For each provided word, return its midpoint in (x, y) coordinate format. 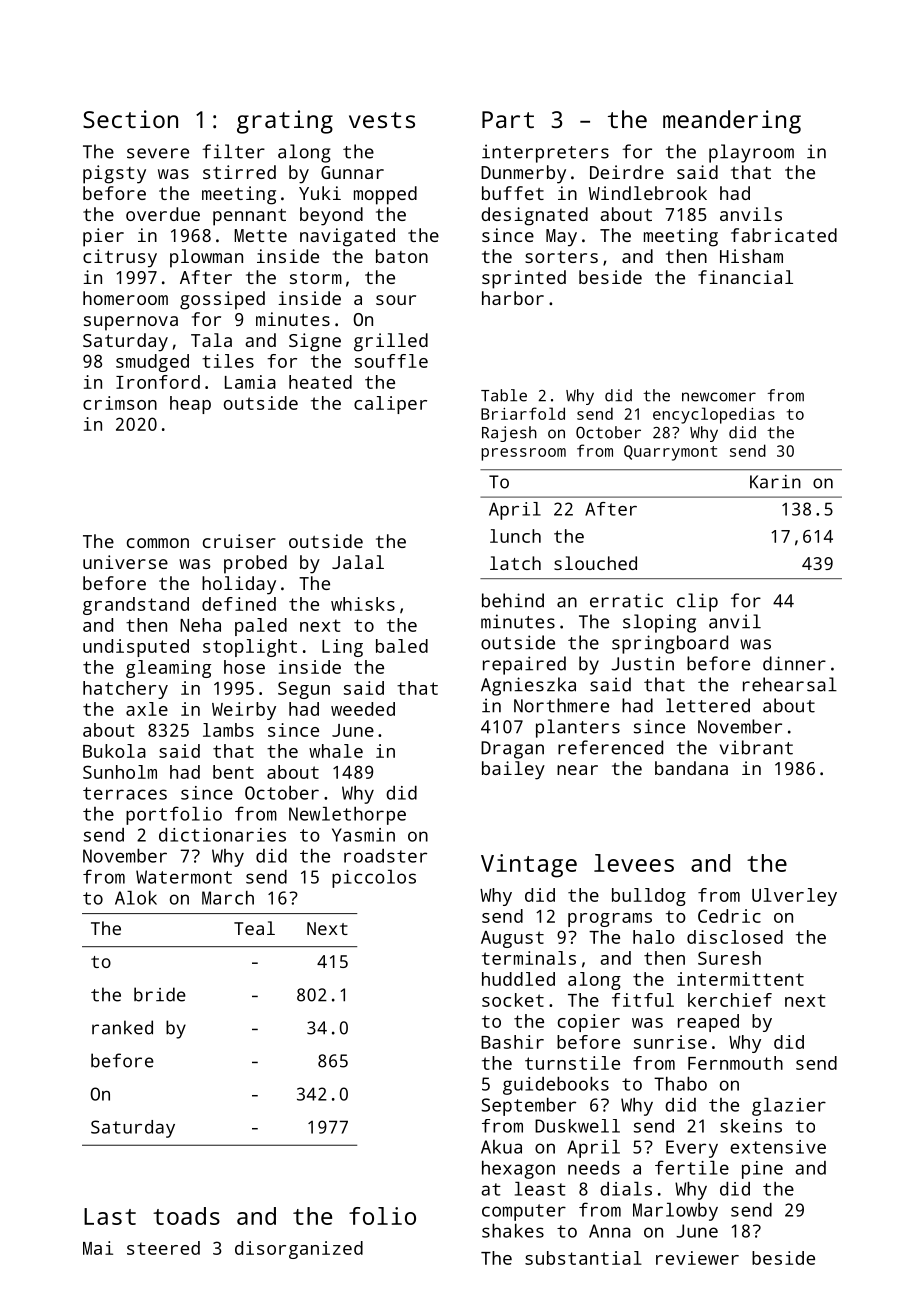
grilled (391, 342)
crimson (120, 403)
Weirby (244, 711)
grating (285, 122)
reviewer (697, 1258)
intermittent (740, 979)
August (512, 939)
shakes (513, 1231)
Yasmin (363, 835)
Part (508, 119)
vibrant (756, 747)
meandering (732, 122)
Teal (254, 928)
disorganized (299, 1250)
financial (745, 277)
